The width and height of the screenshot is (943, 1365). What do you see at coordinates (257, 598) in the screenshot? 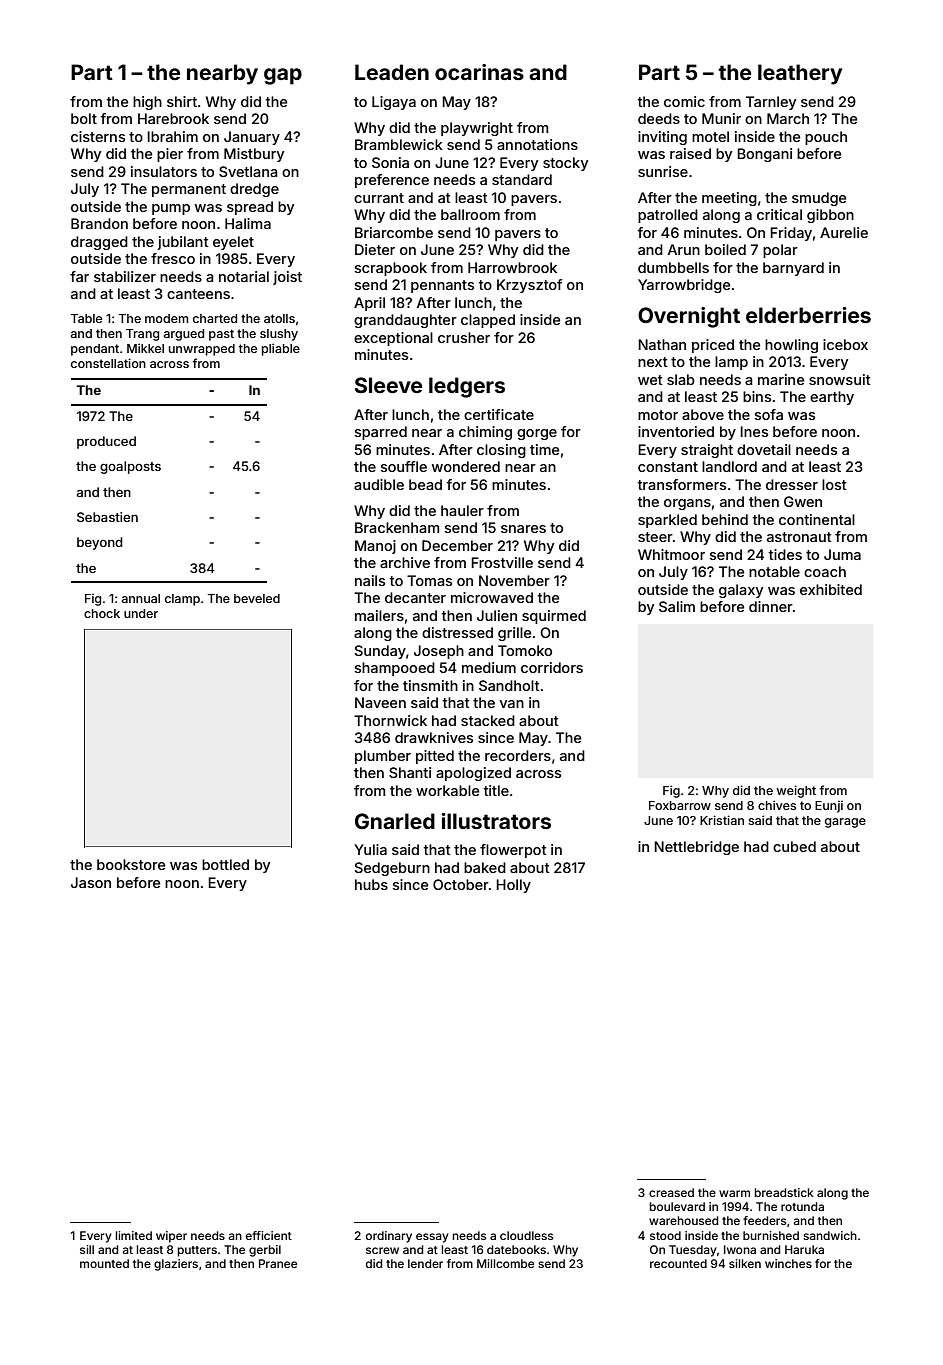
I see `beveled` at bounding box center [257, 598].
